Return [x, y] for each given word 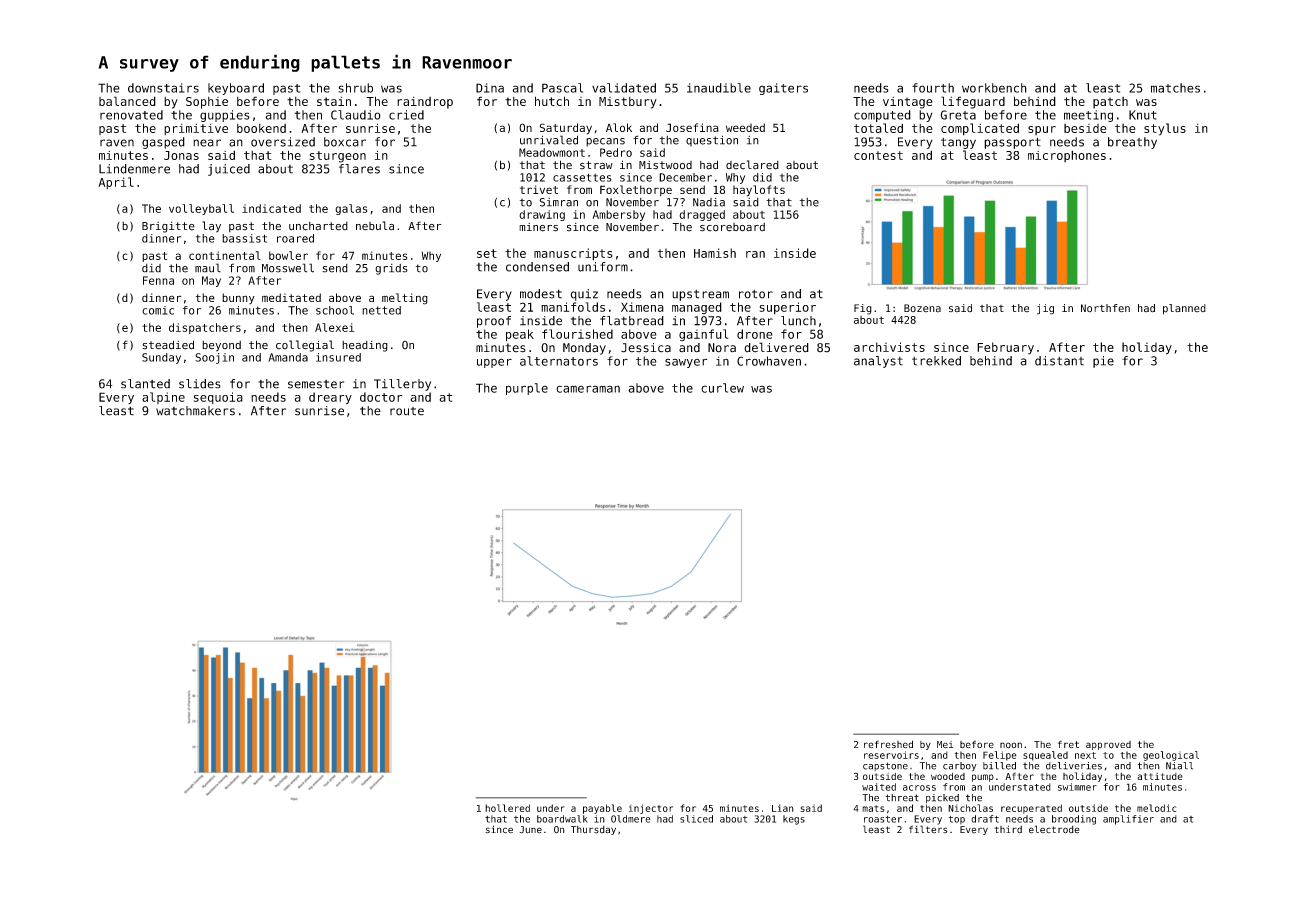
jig [1045, 309]
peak [520, 335]
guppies [225, 116]
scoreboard [732, 227]
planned [1184, 309]
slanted [145, 384]
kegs [794, 820]
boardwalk [562, 819]
